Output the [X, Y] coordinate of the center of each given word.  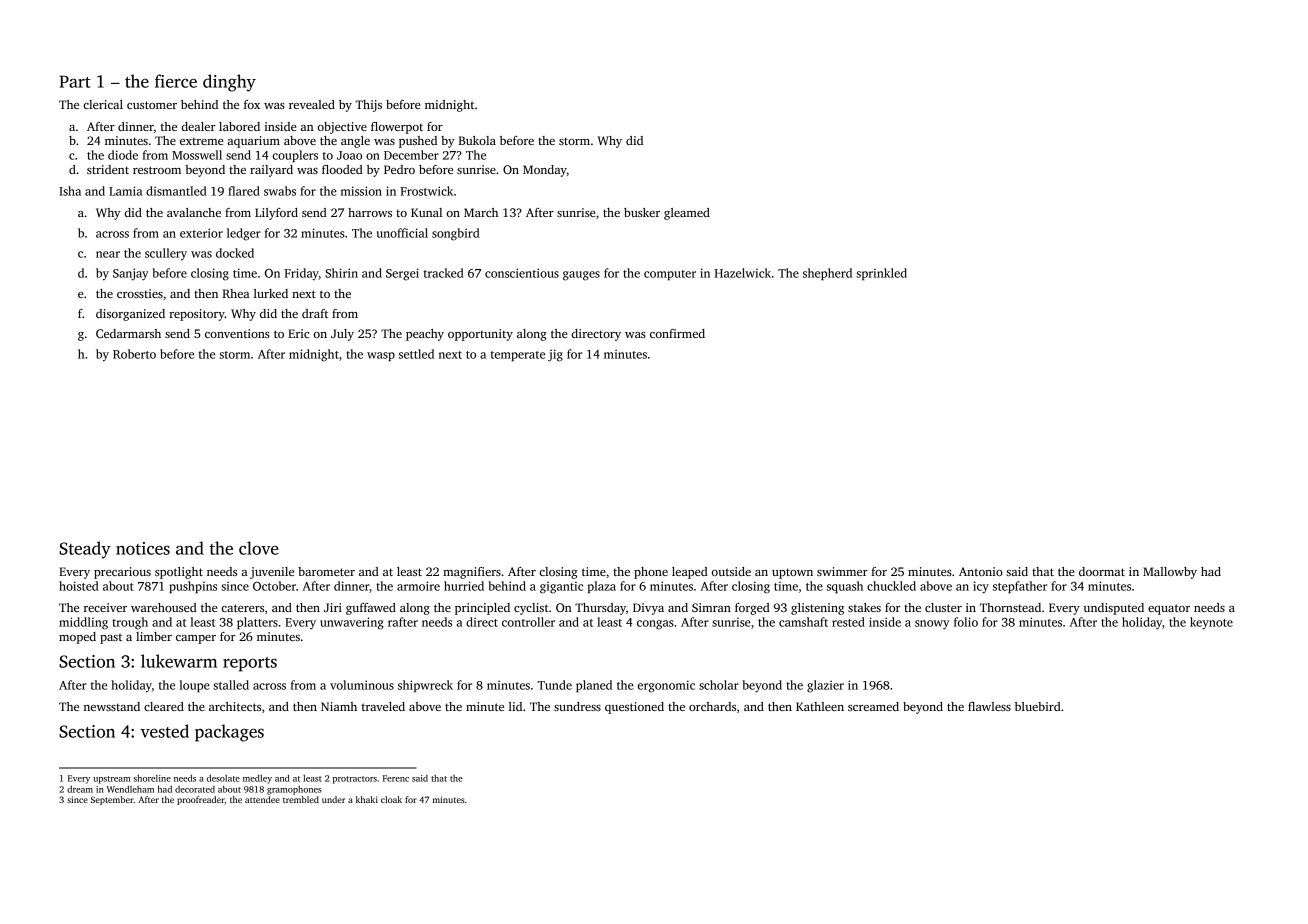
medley [257, 779]
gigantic [561, 587]
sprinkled [881, 274]
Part [75, 81]
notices [143, 548]
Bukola [477, 140]
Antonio [981, 571]
